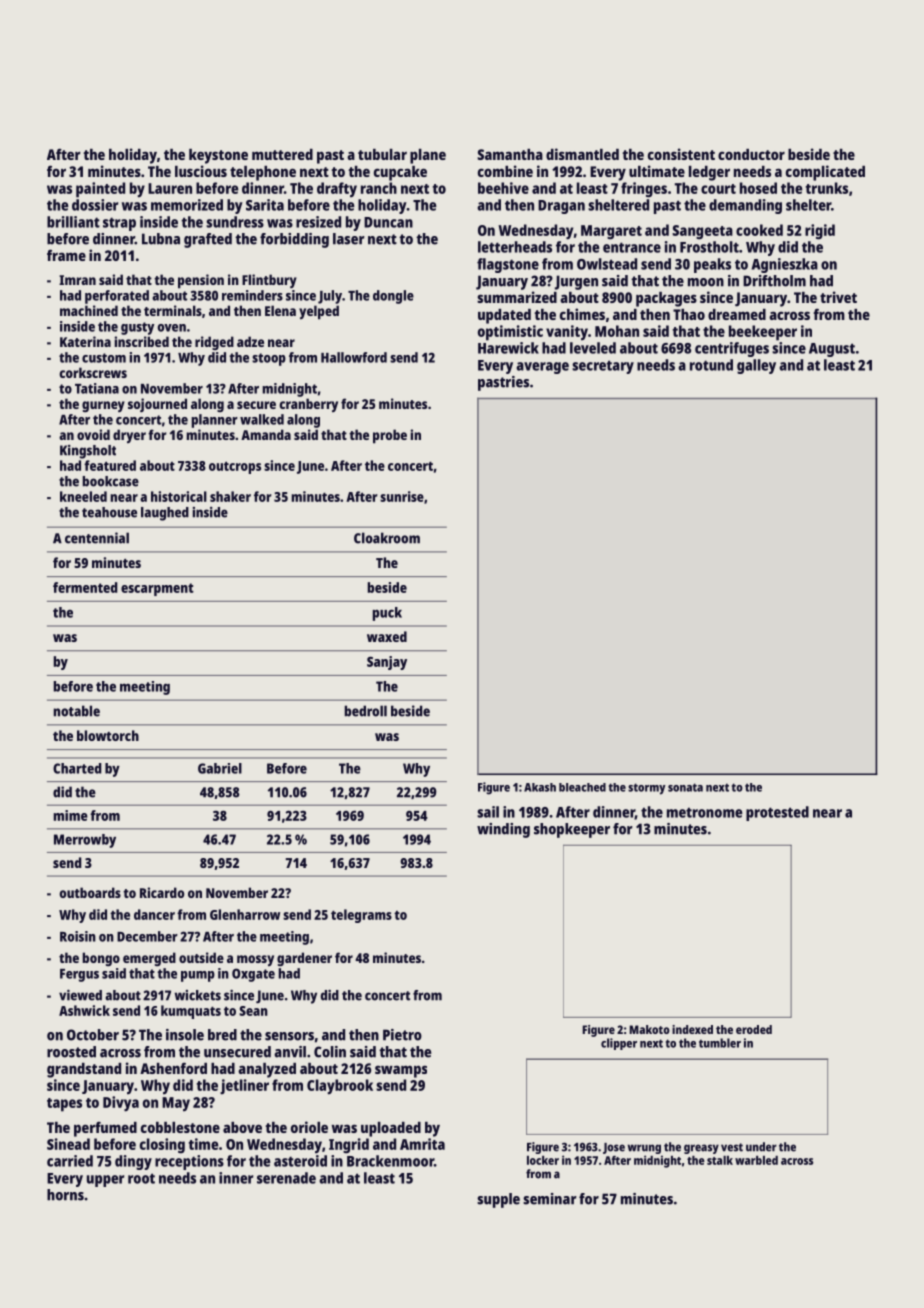 This image has width=924, height=1308. Describe the element at coordinates (77, 711) in the image. I see `notable` at that location.
